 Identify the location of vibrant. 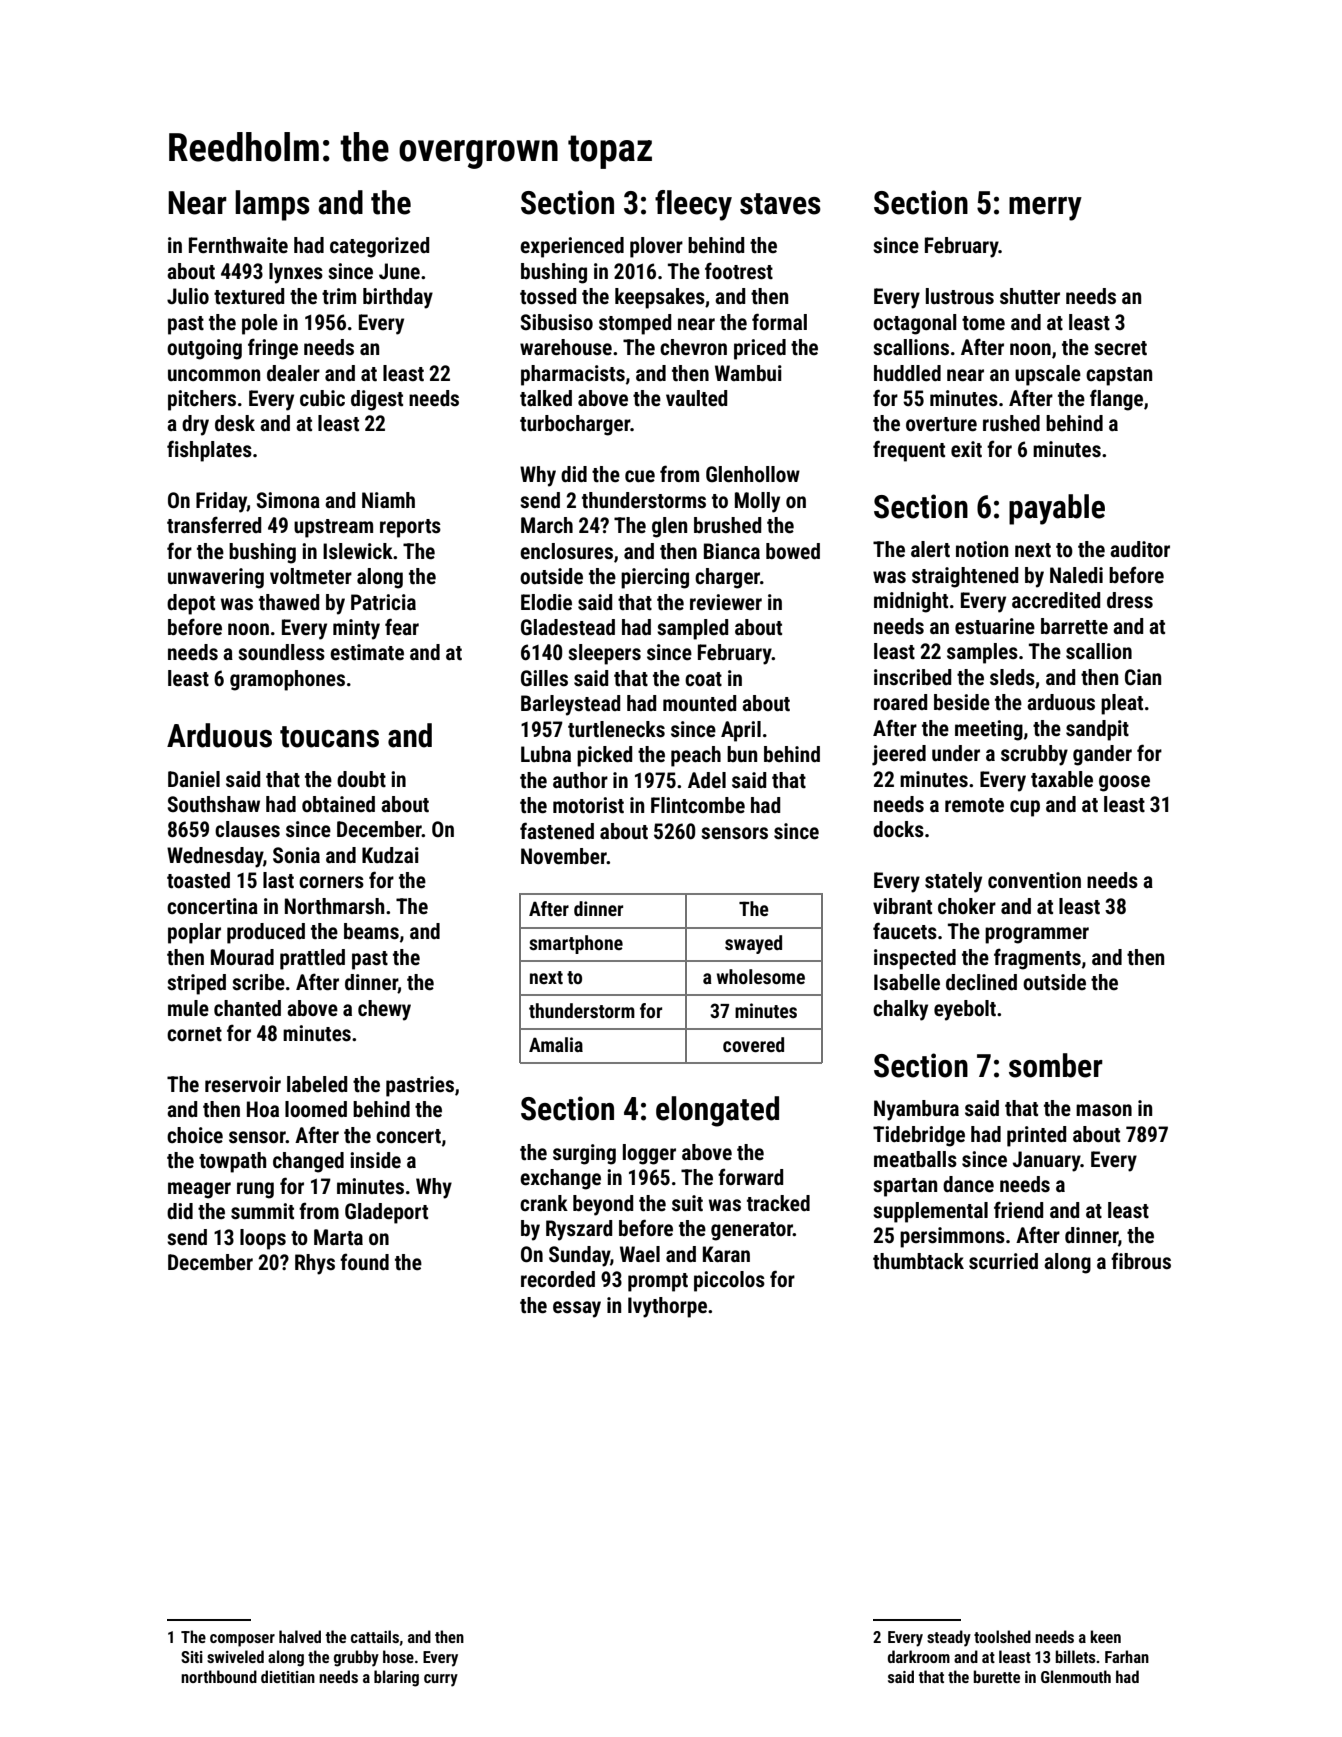
(902, 906).
